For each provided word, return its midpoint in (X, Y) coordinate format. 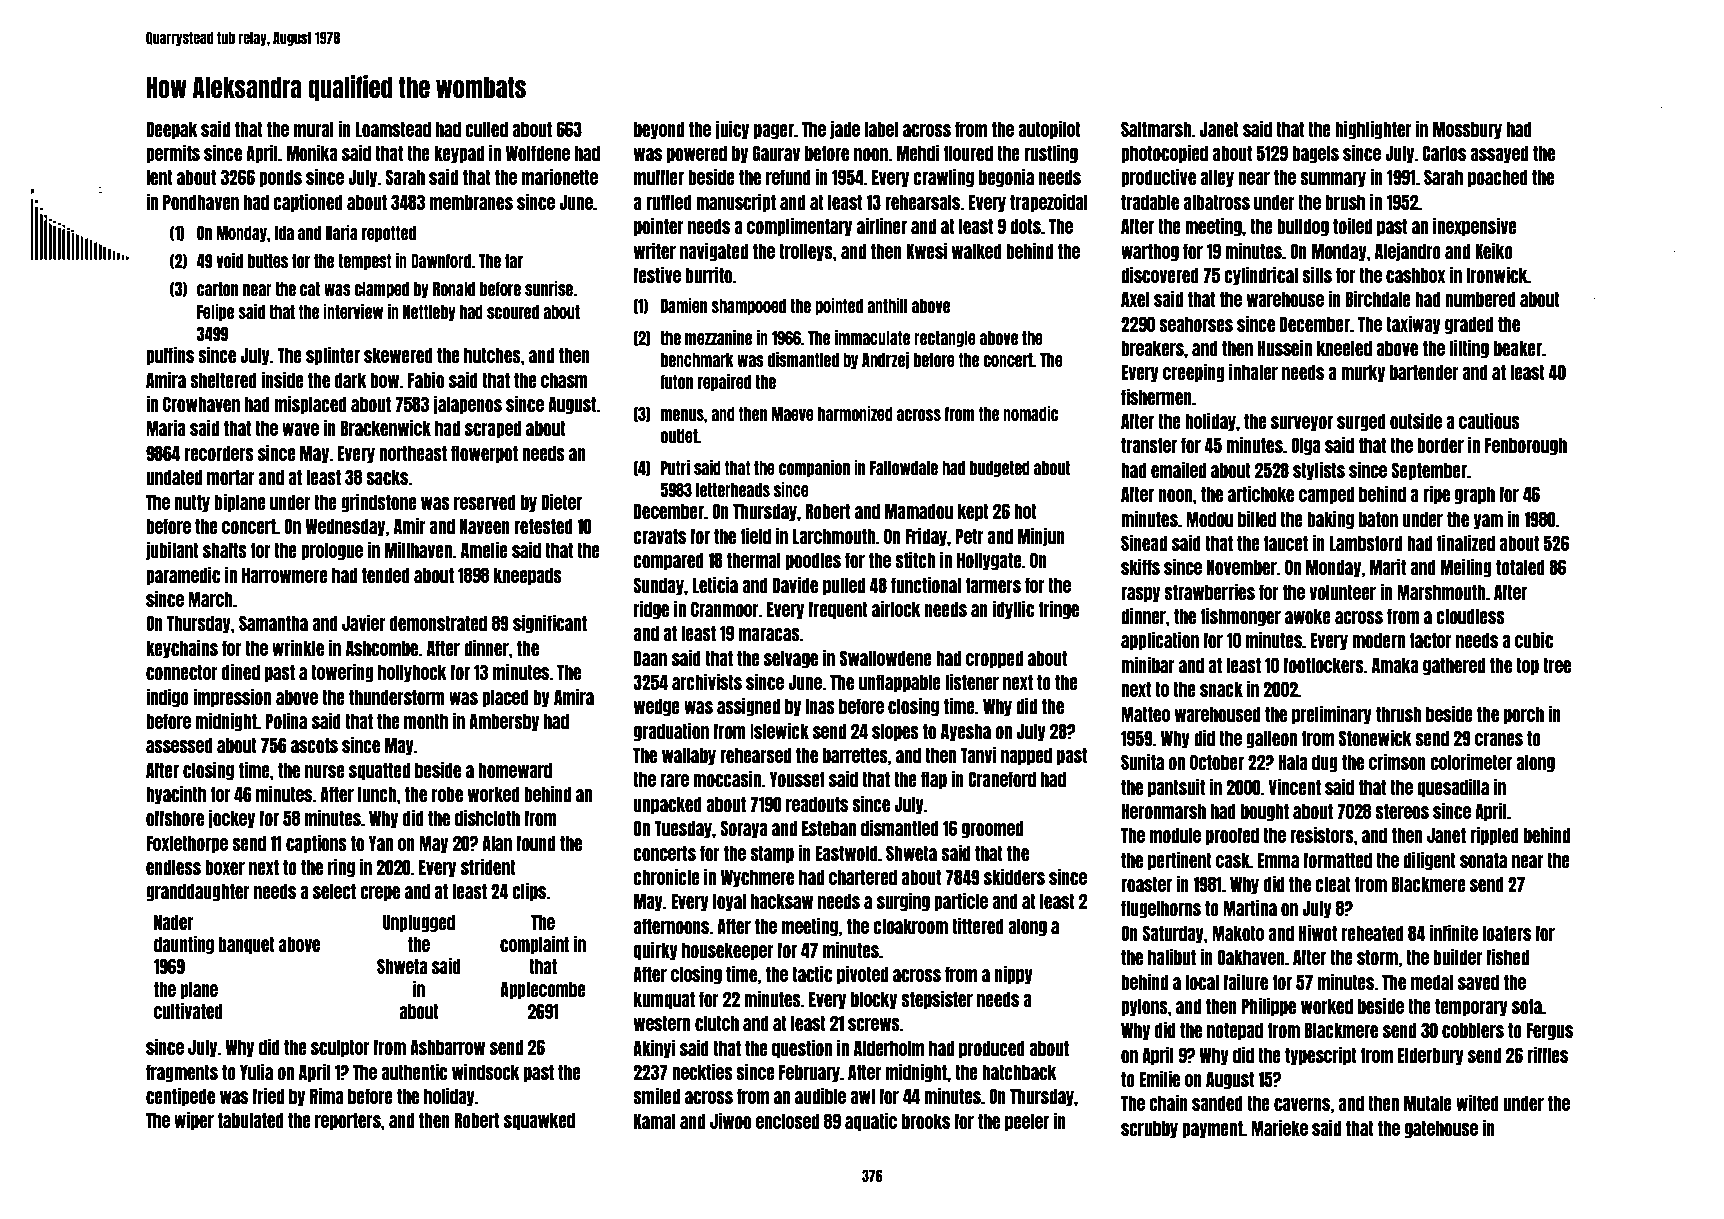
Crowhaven (201, 404)
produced (992, 1049)
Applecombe (543, 990)
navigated (714, 251)
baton (1378, 519)
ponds (280, 178)
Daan (650, 658)
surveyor (1302, 423)
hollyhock (412, 673)
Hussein (1285, 347)
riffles (1547, 1054)
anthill (887, 305)
